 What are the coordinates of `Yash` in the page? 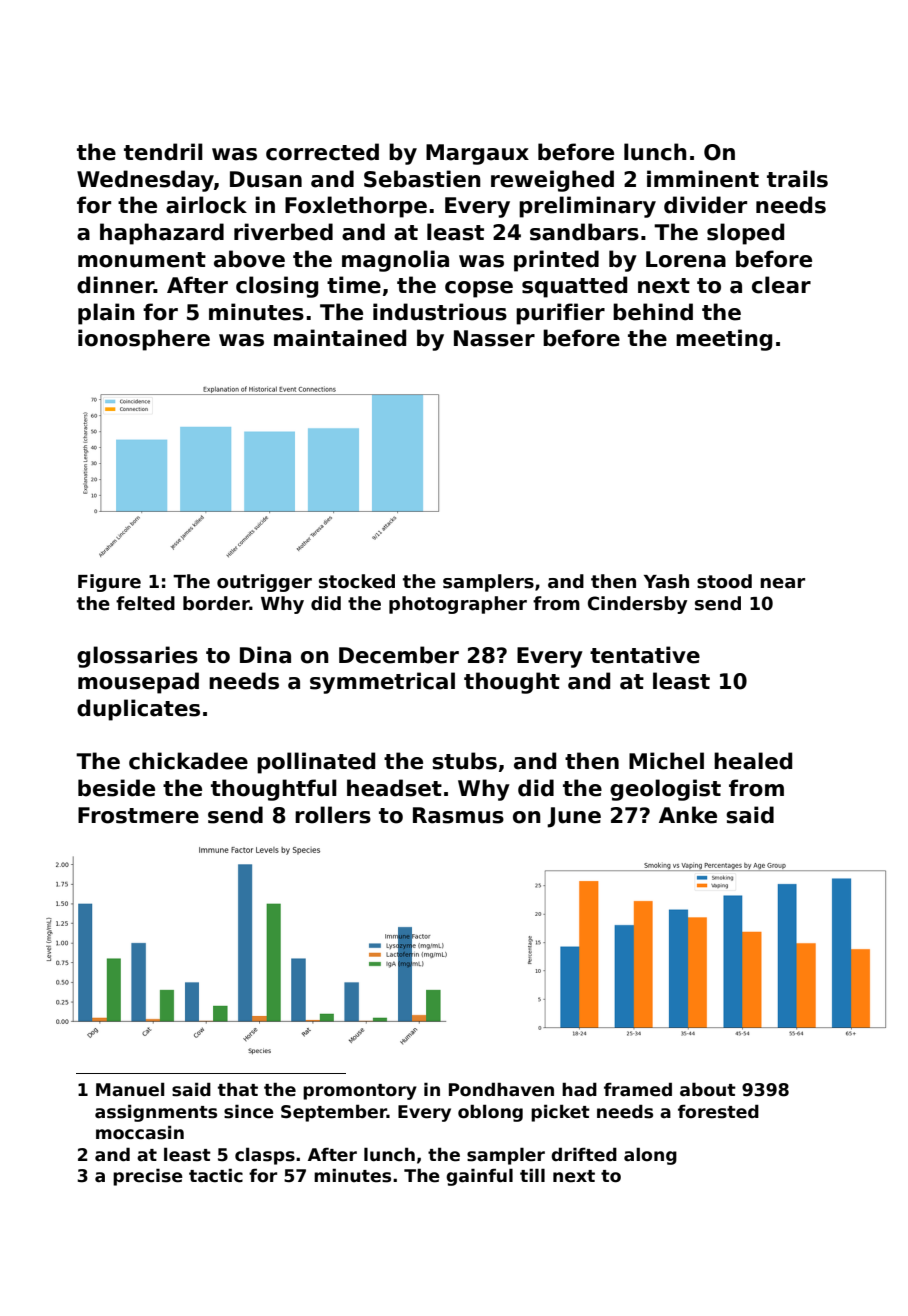 It's located at (666, 581).
